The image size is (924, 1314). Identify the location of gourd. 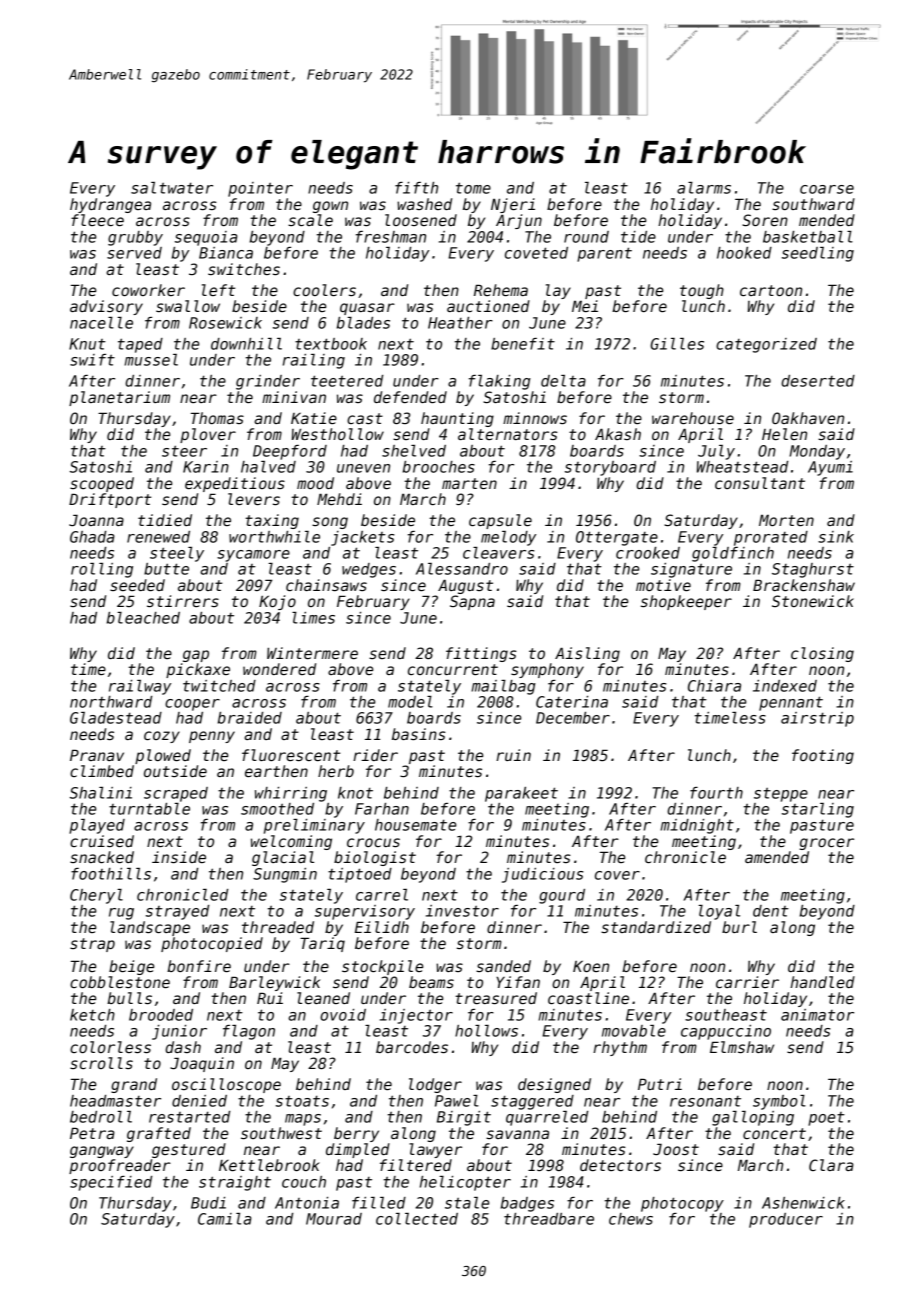
(562, 896).
